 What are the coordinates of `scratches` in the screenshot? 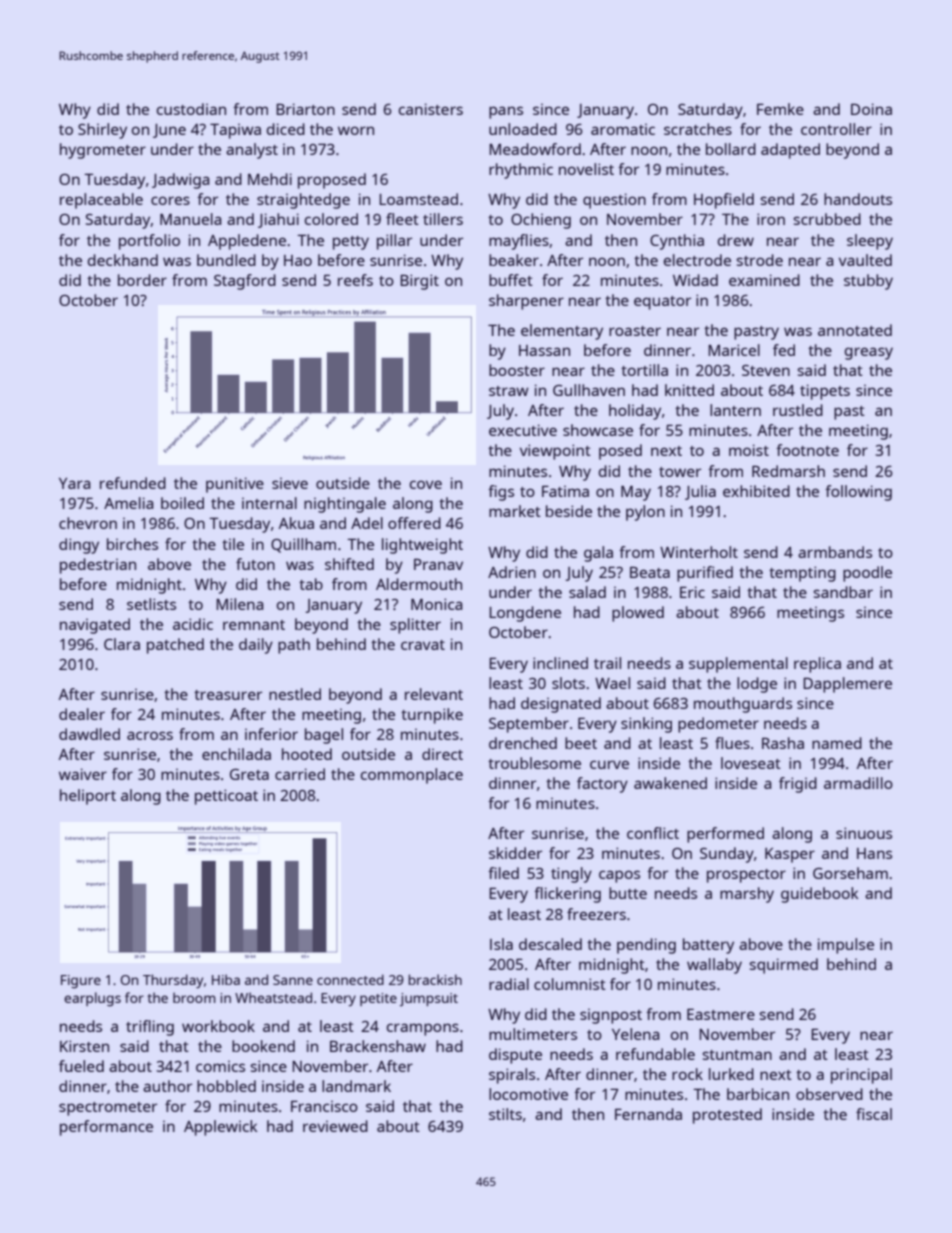 It's located at (698, 129).
